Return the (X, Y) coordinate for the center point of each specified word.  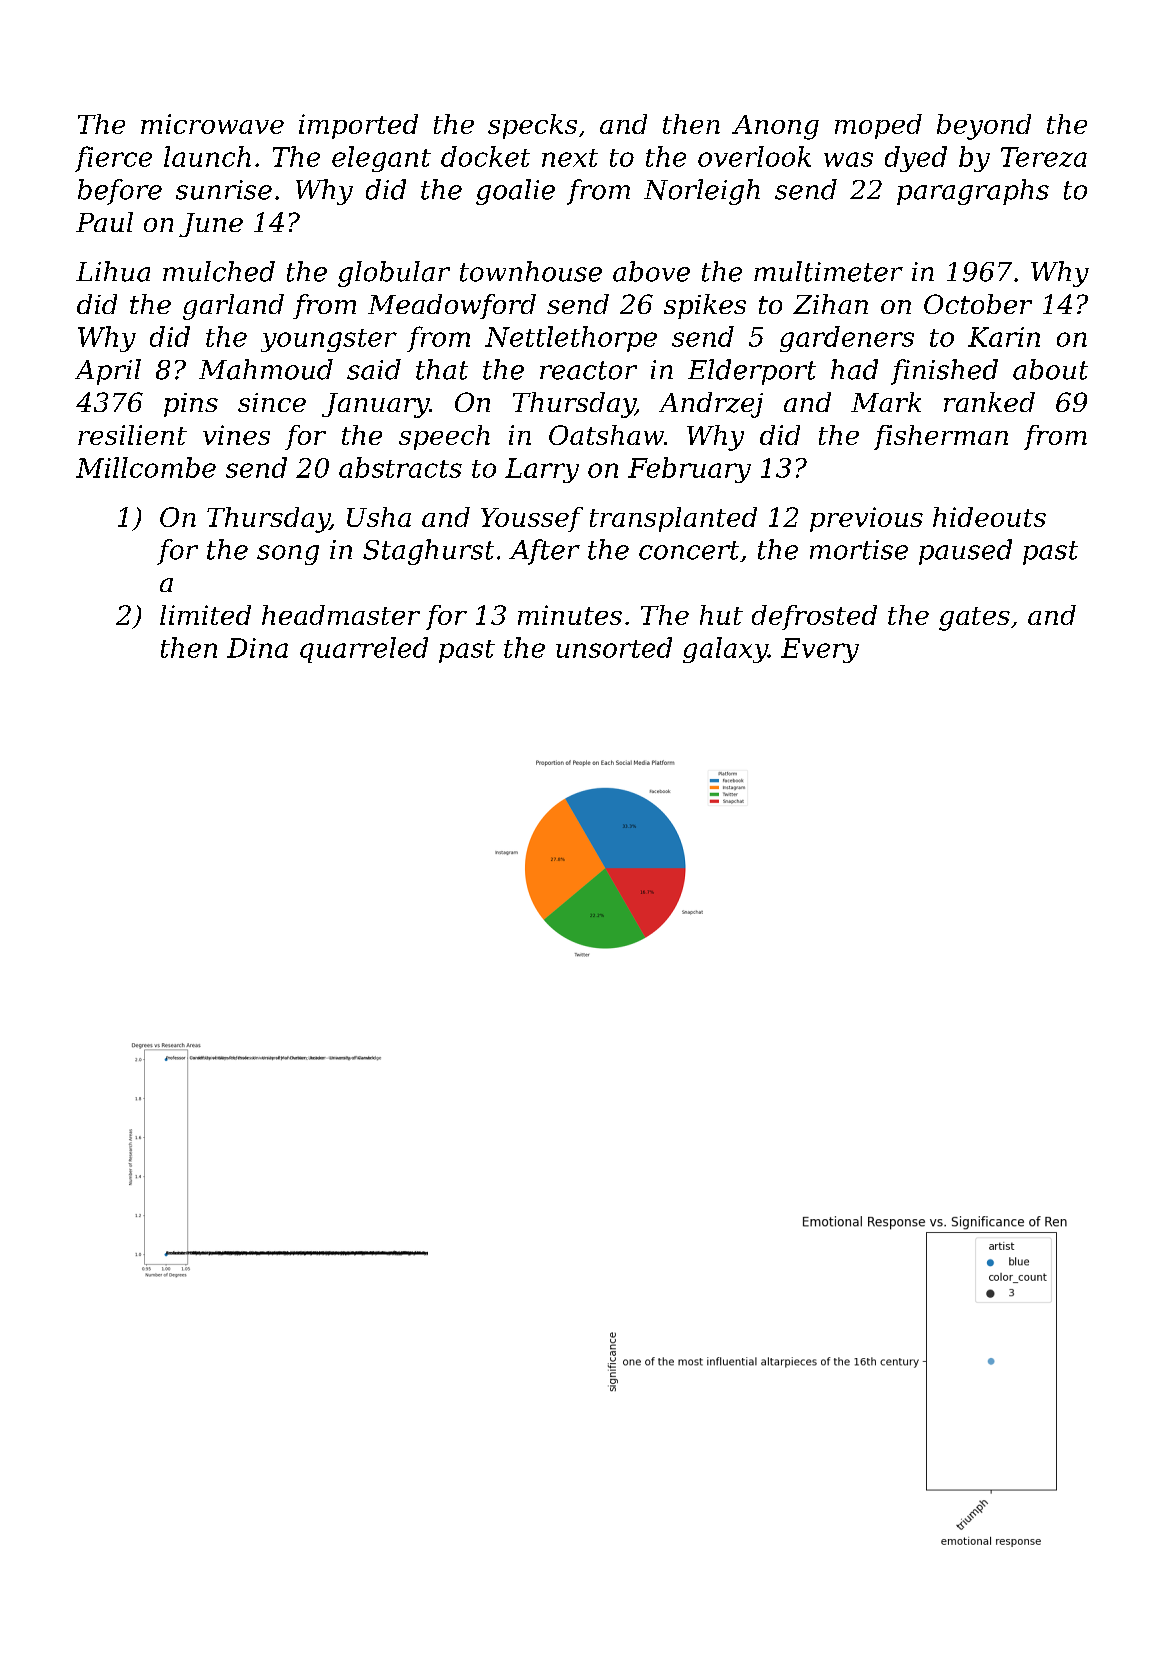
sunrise (224, 190)
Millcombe (146, 467)
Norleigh (702, 192)
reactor (588, 370)
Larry (542, 470)
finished (944, 372)
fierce (113, 159)
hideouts (989, 517)
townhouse (531, 271)
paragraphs (973, 192)
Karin (1004, 337)
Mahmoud (266, 369)
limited (205, 615)
